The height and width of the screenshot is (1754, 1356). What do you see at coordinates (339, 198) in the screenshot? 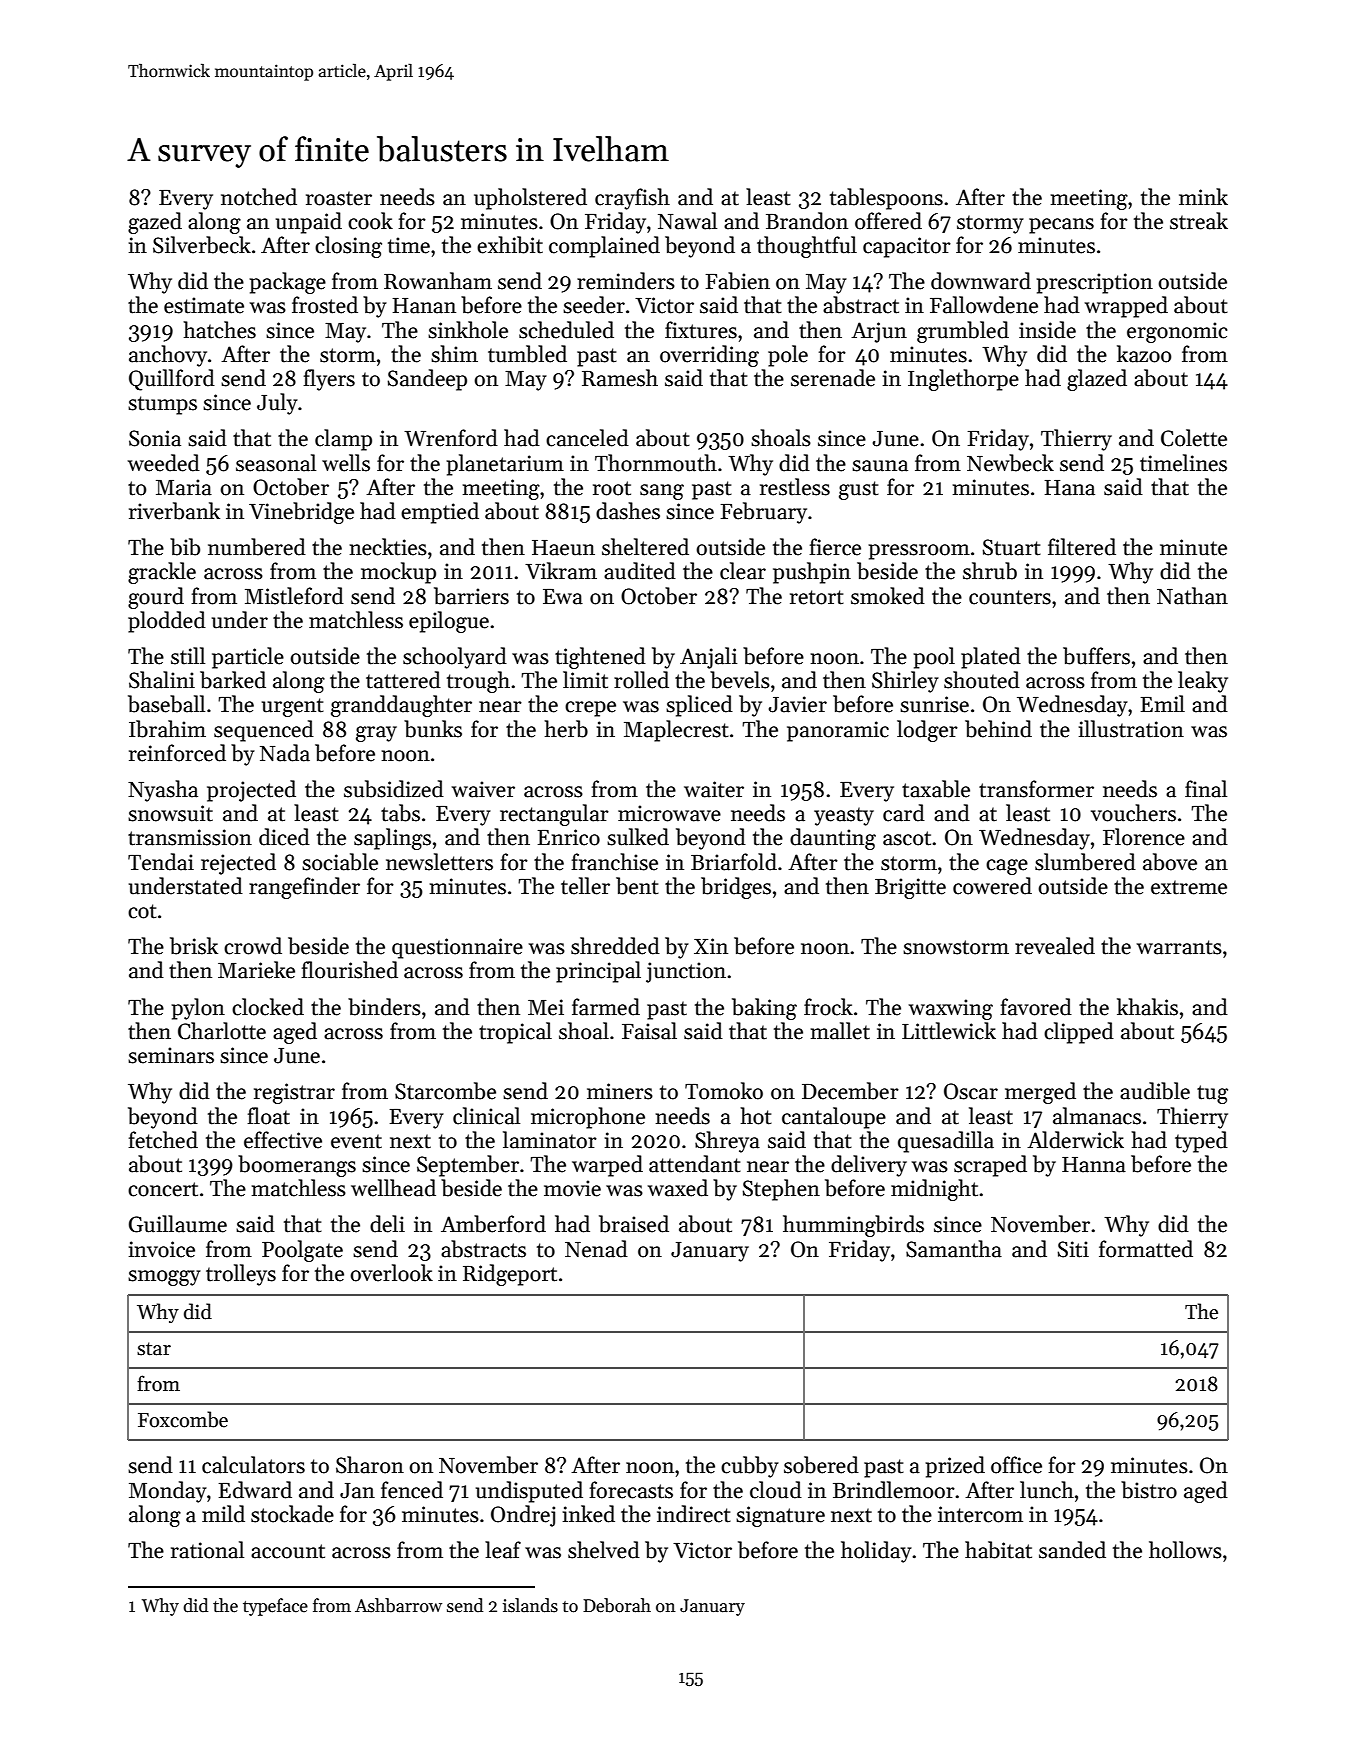
I see `roaster` at bounding box center [339, 198].
